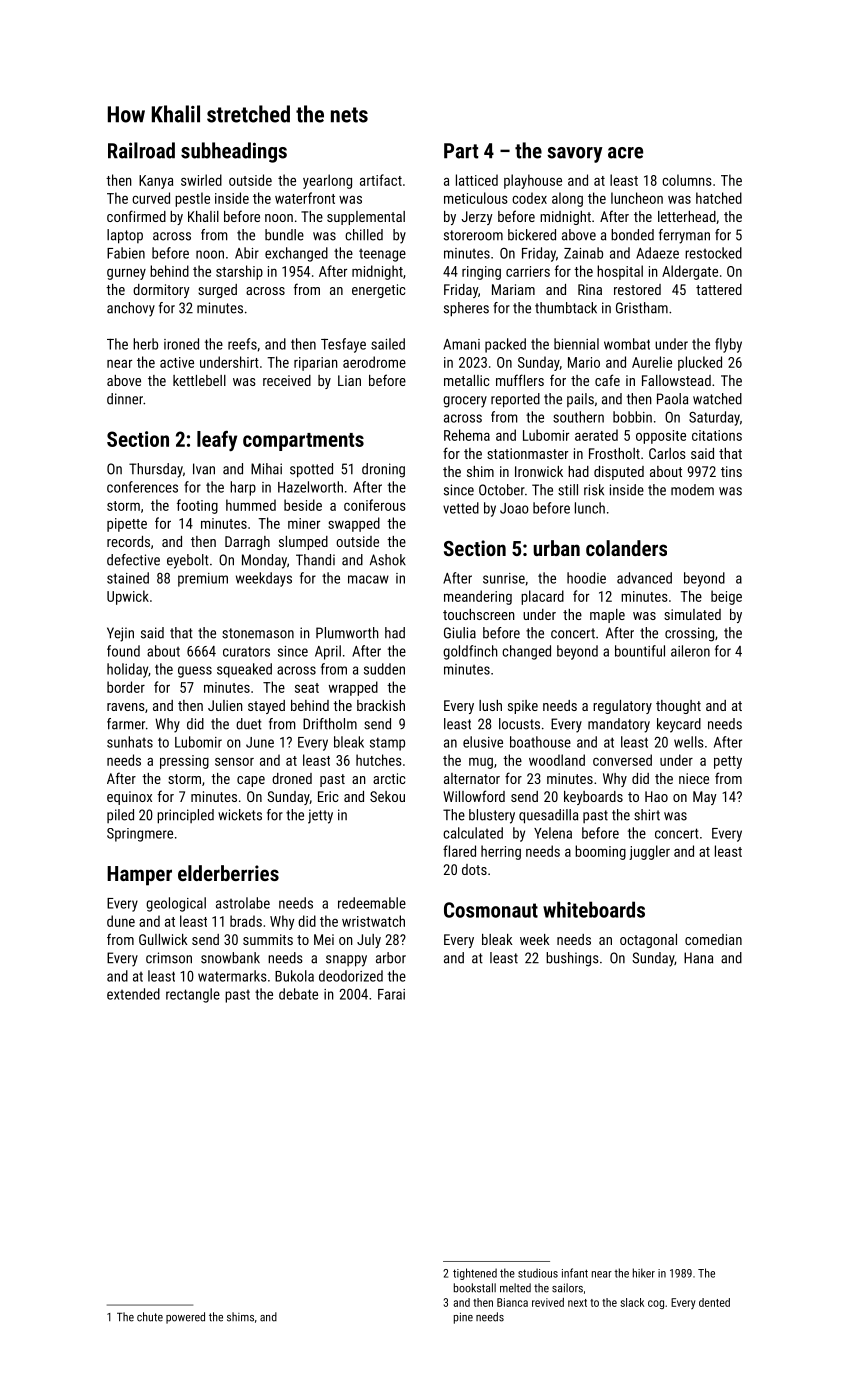  Describe the element at coordinates (133, 560) in the screenshot. I see `defective` at that location.
